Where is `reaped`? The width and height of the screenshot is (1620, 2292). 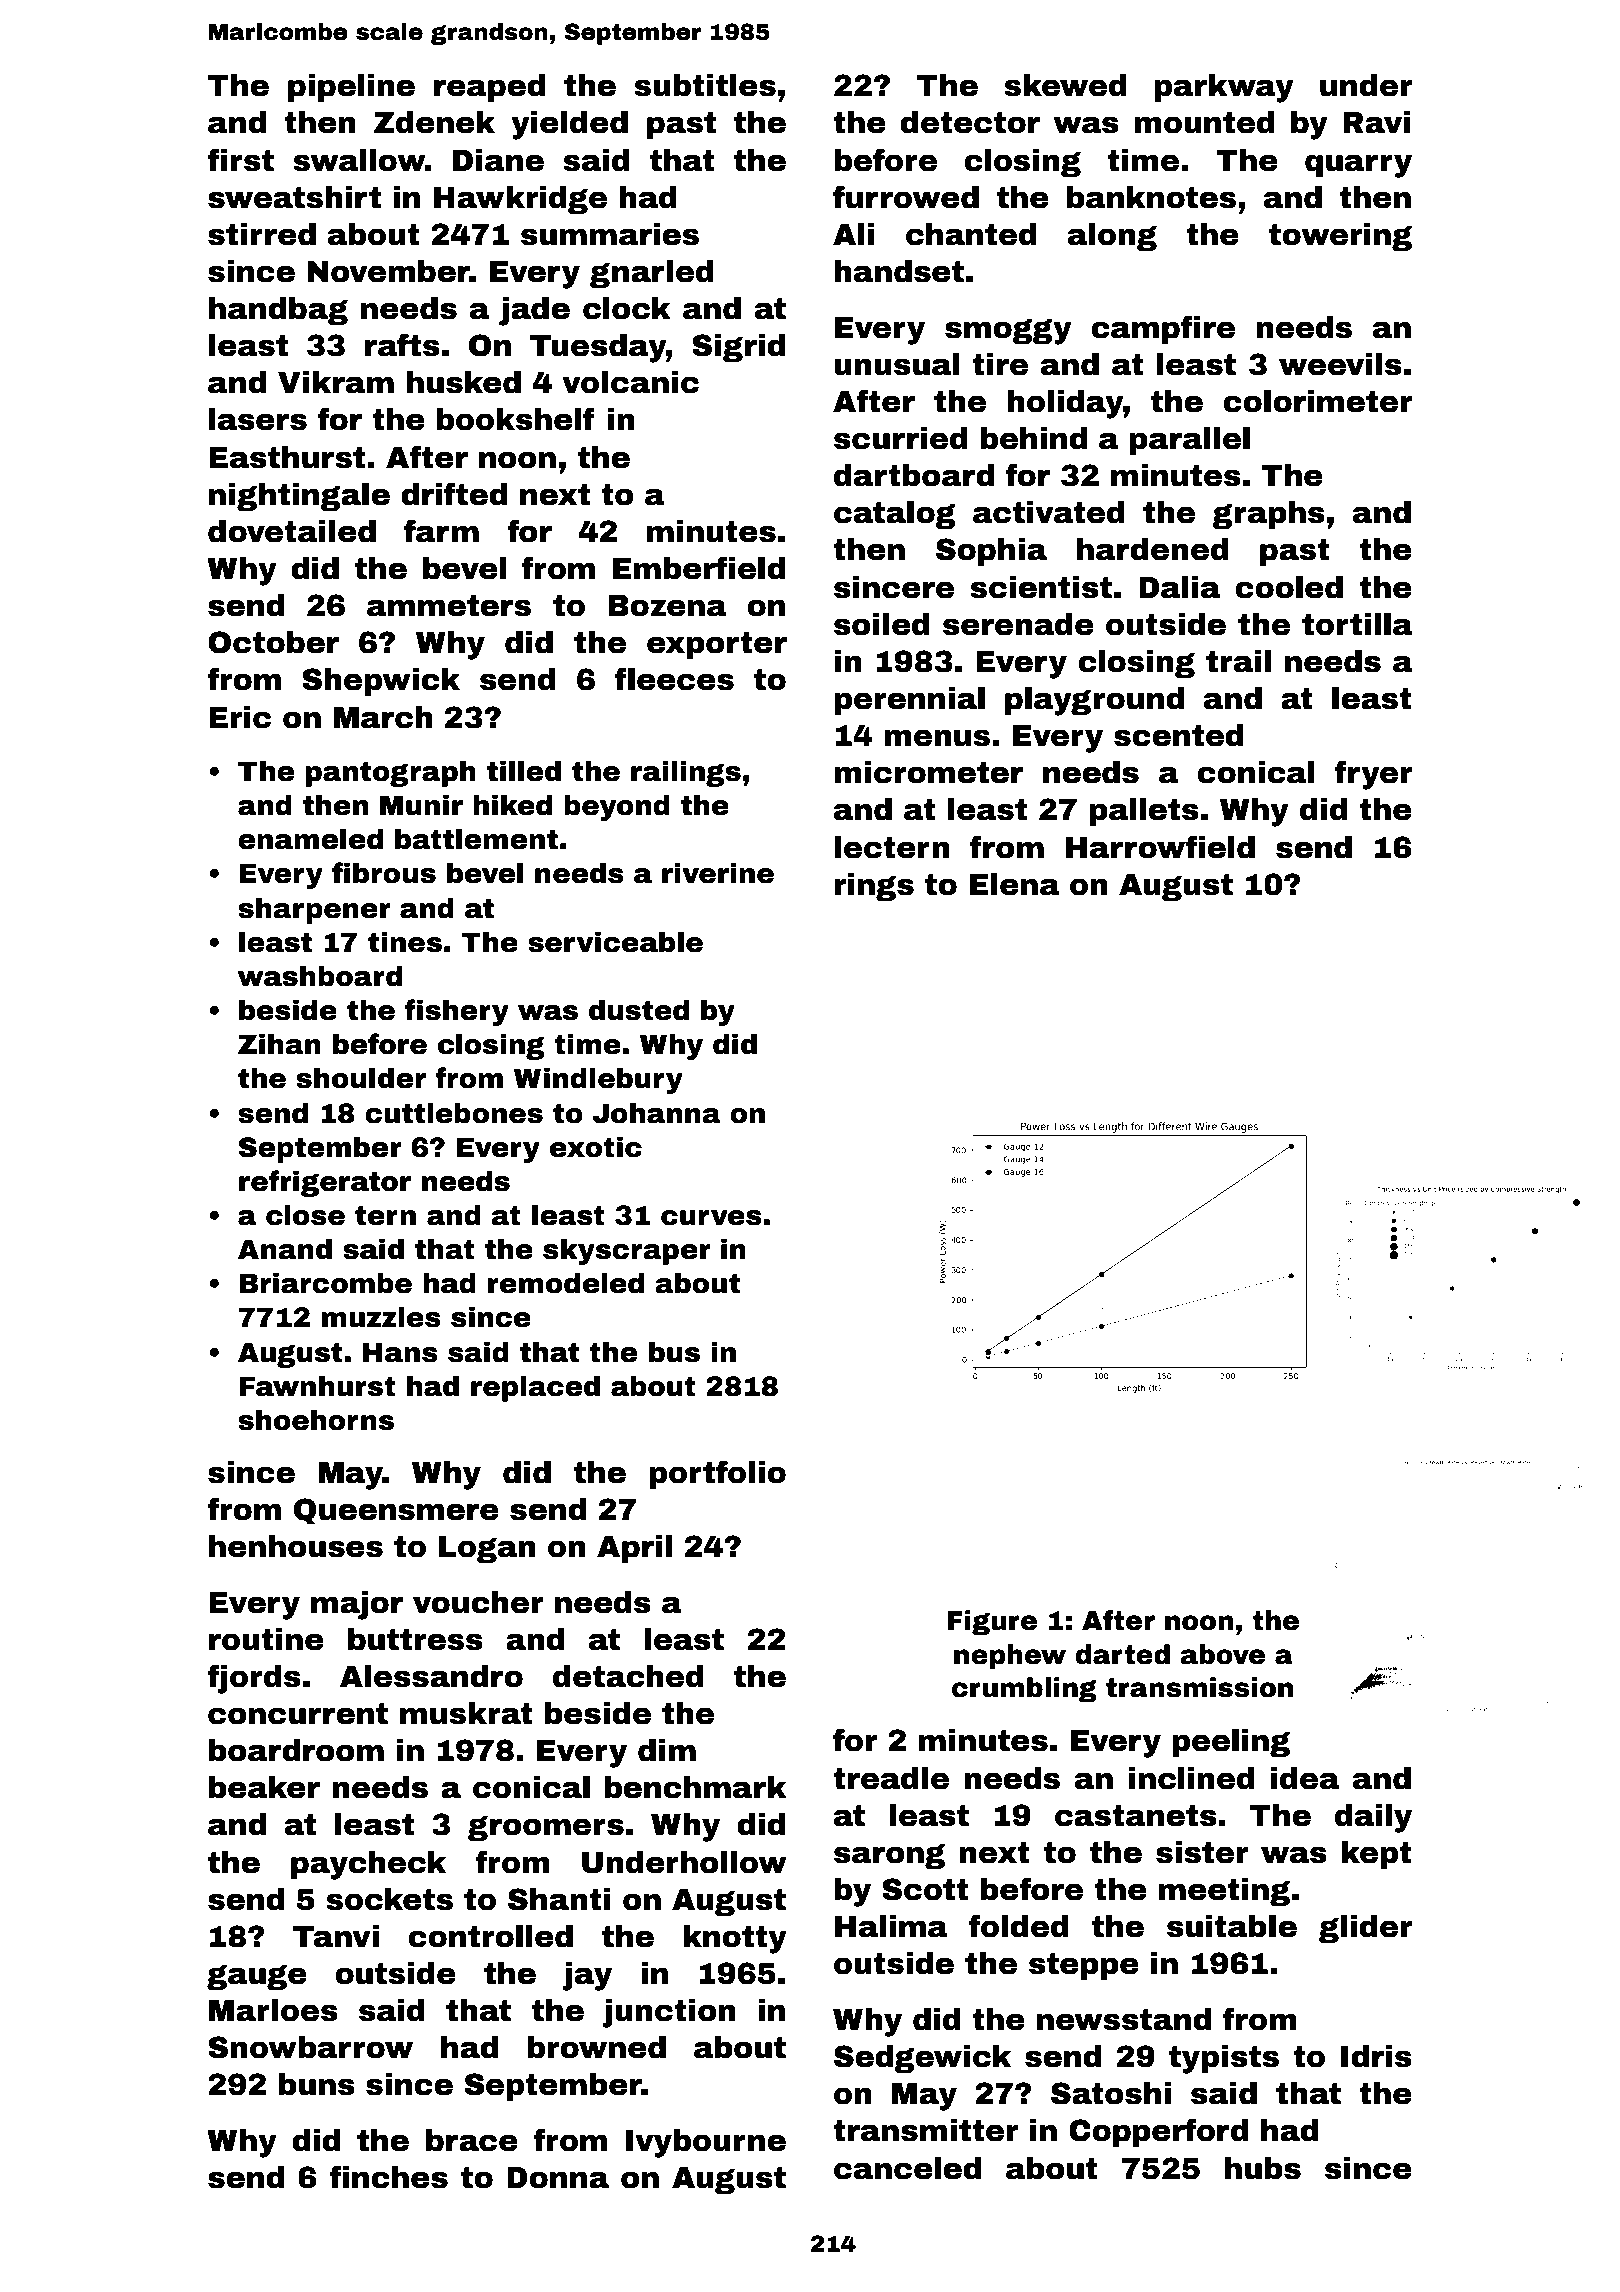 reaped is located at coordinates (489, 88).
